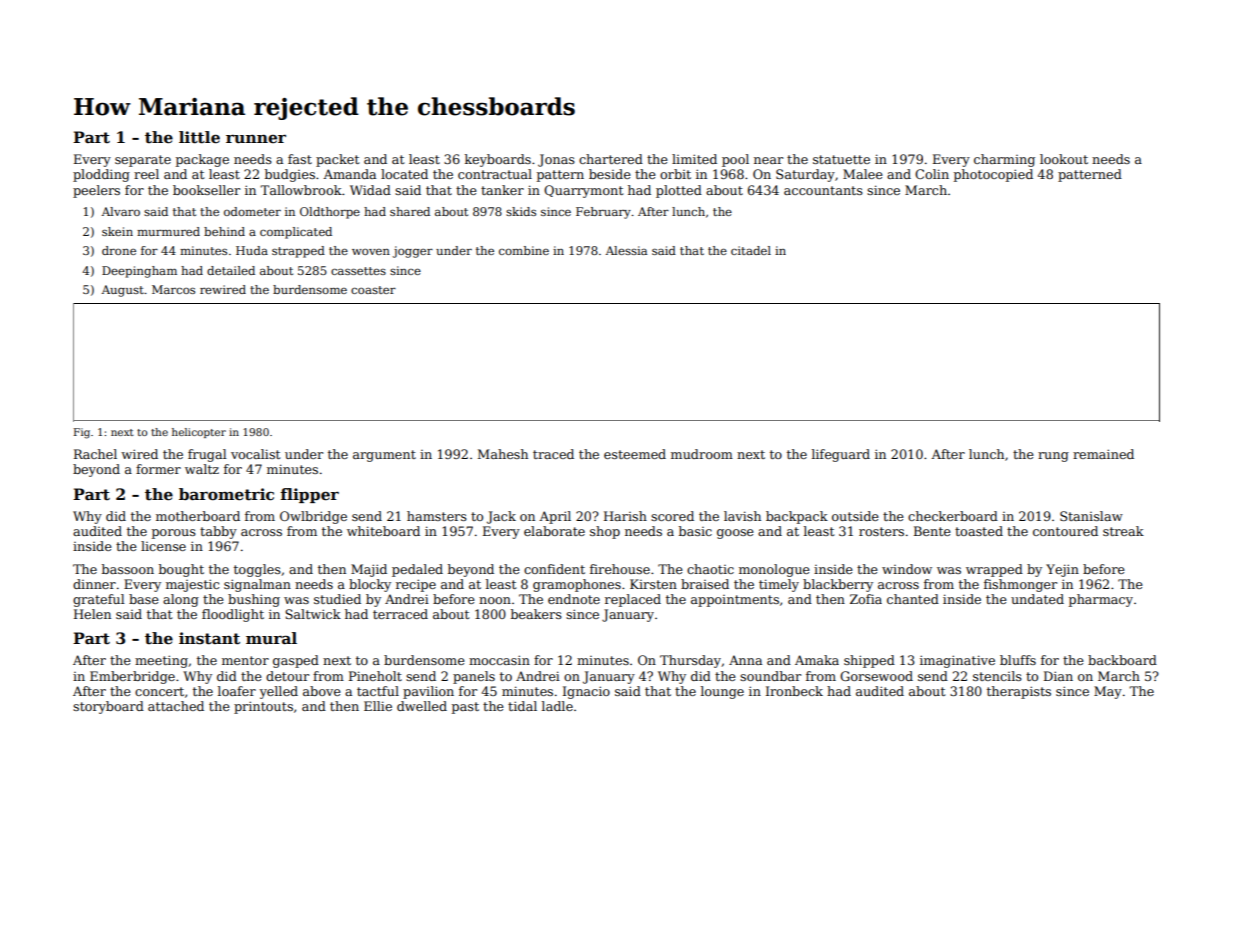 This screenshot has width=1233, height=952. Describe the element at coordinates (108, 707) in the screenshot. I see `storyboard` at that location.
